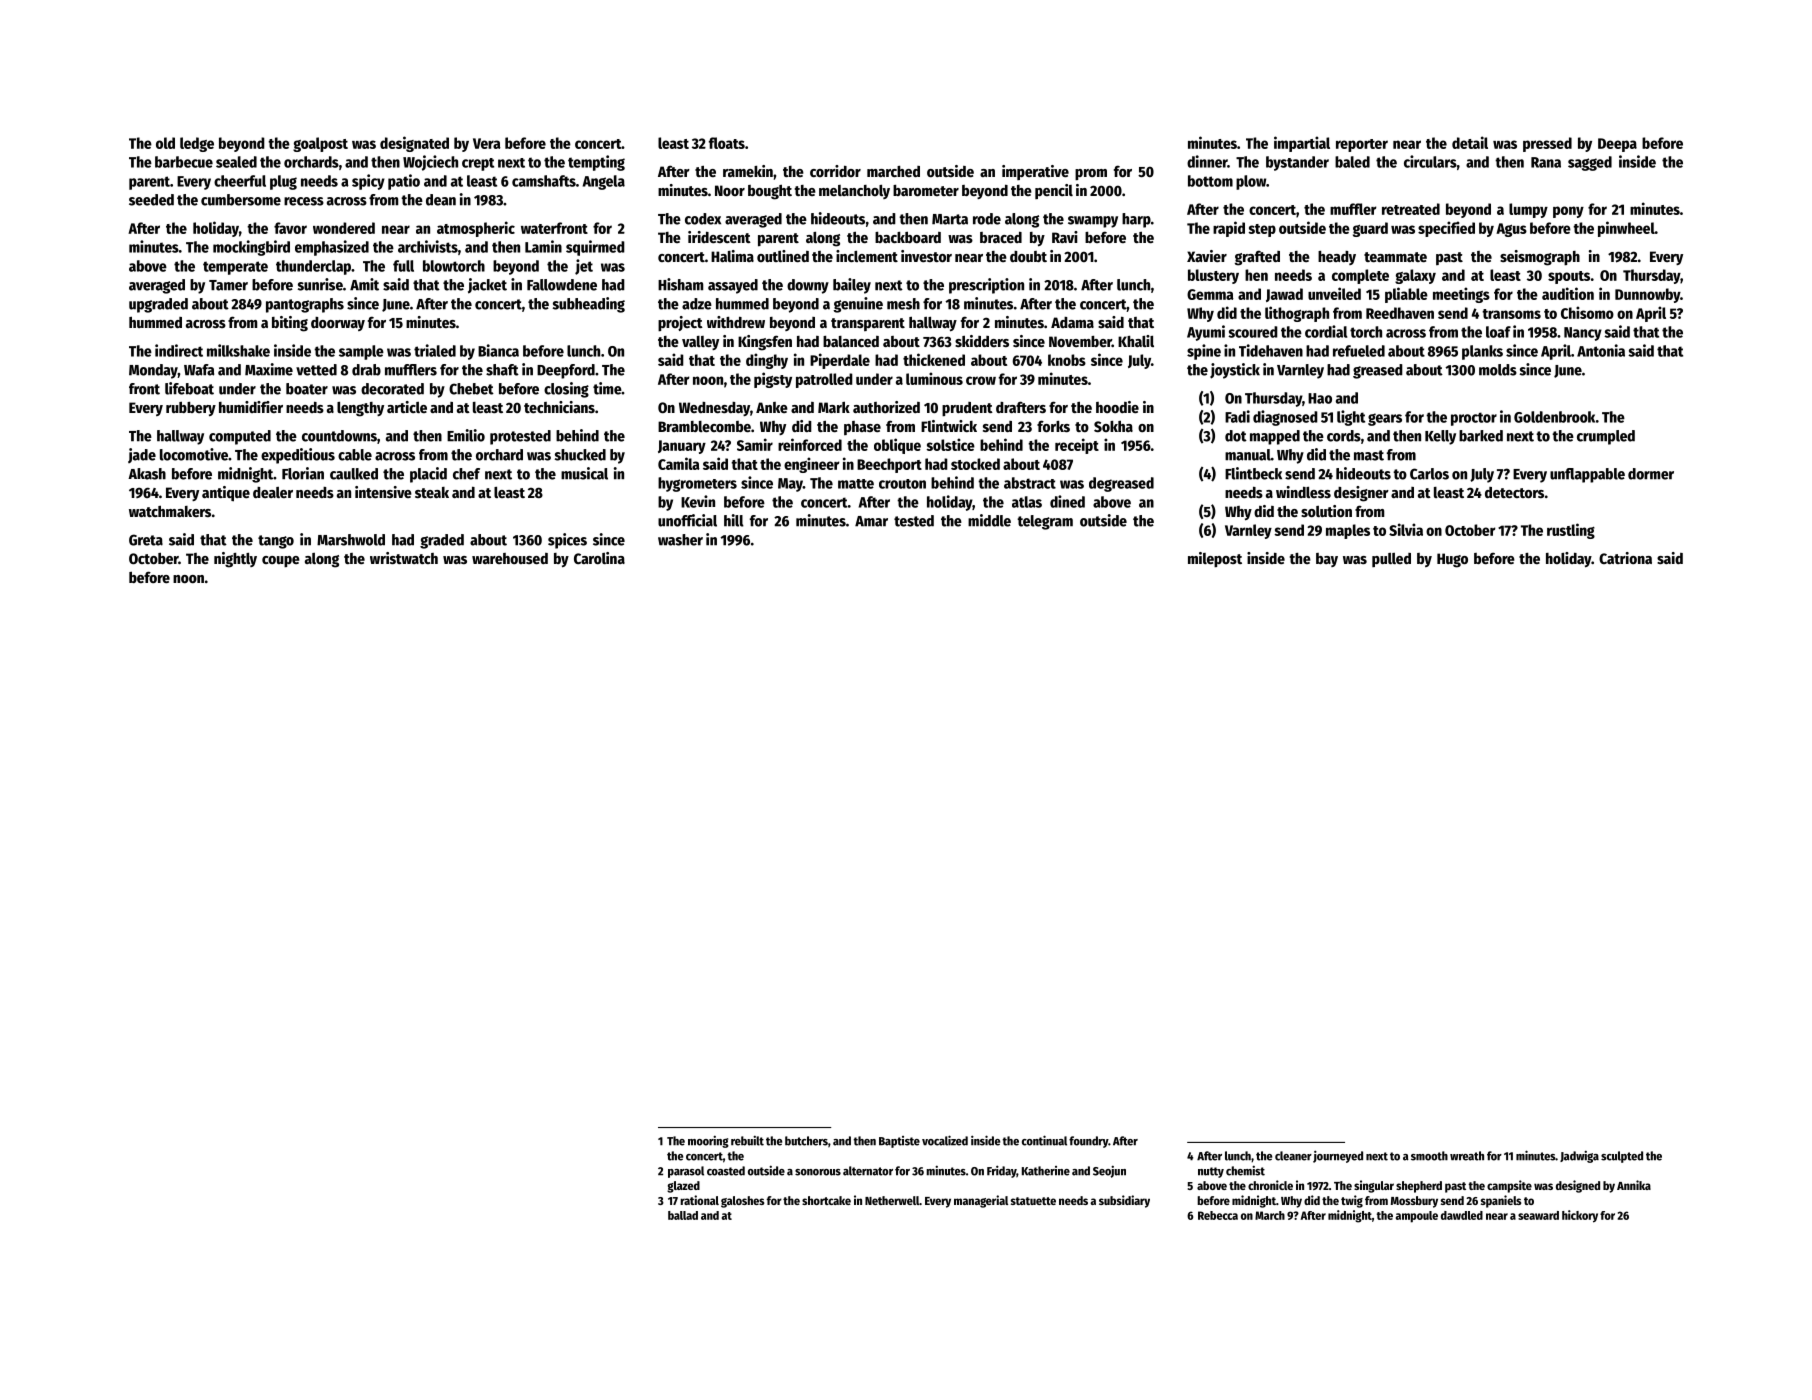 The height and width of the document is (1400, 1812). I want to click on time, so click(607, 388).
